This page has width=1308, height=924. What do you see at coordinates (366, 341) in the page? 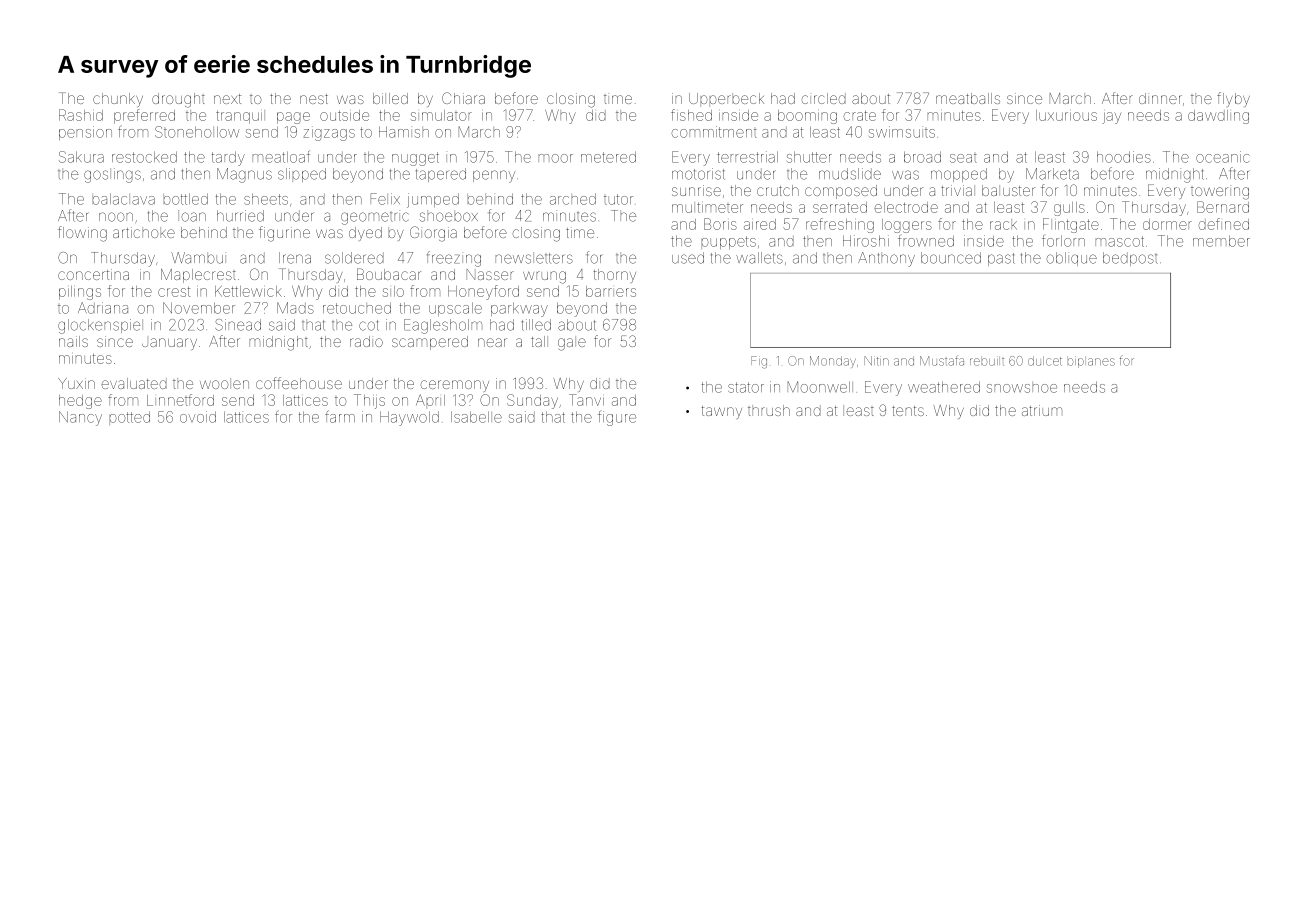
I see `radio` at bounding box center [366, 341].
